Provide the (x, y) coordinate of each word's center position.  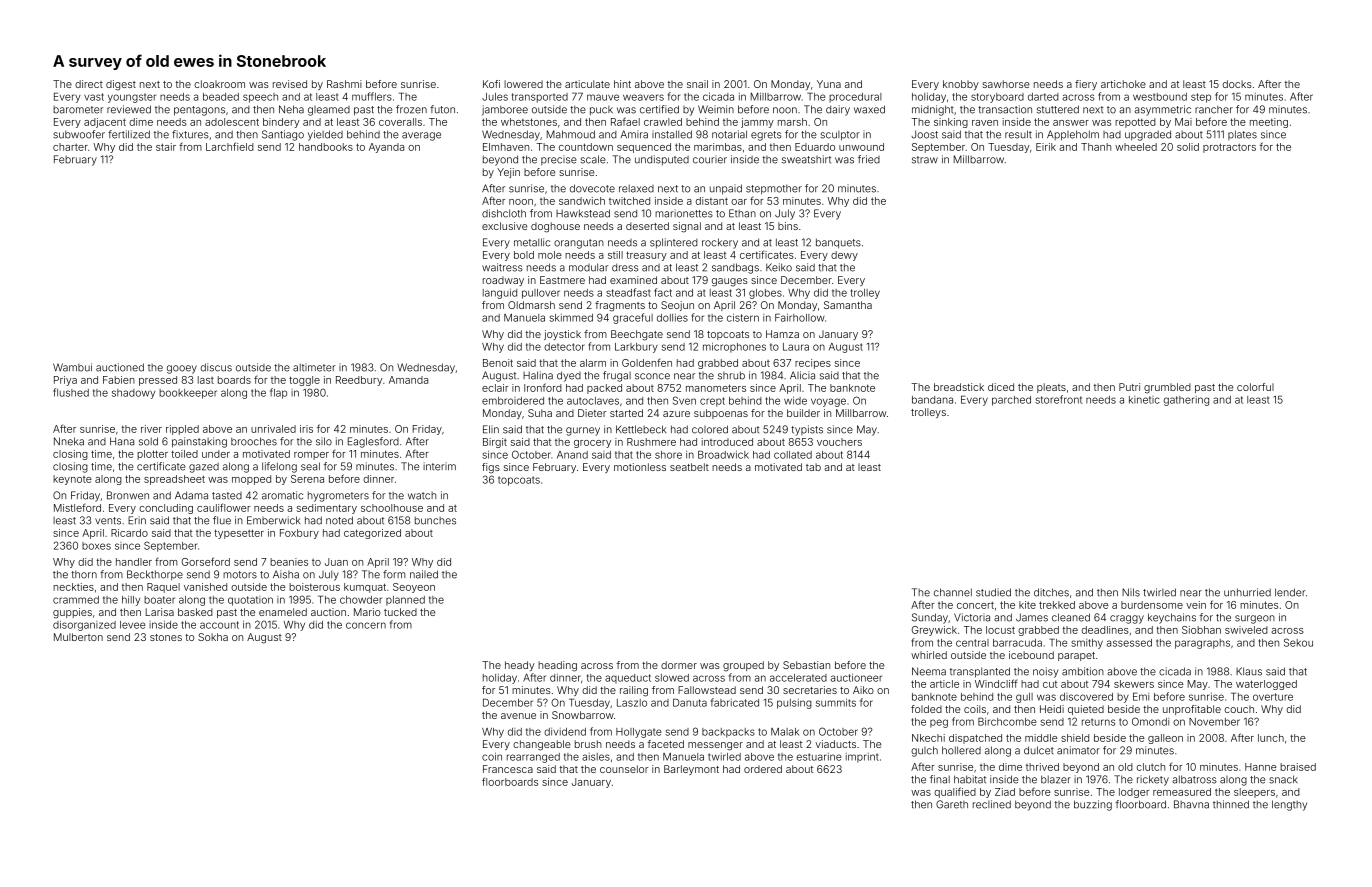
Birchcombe (1007, 721)
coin (492, 756)
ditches (1051, 592)
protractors (1229, 148)
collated (793, 455)
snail (697, 84)
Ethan (742, 213)
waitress (502, 267)
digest (121, 85)
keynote (72, 480)
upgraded (1148, 135)
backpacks (728, 733)
